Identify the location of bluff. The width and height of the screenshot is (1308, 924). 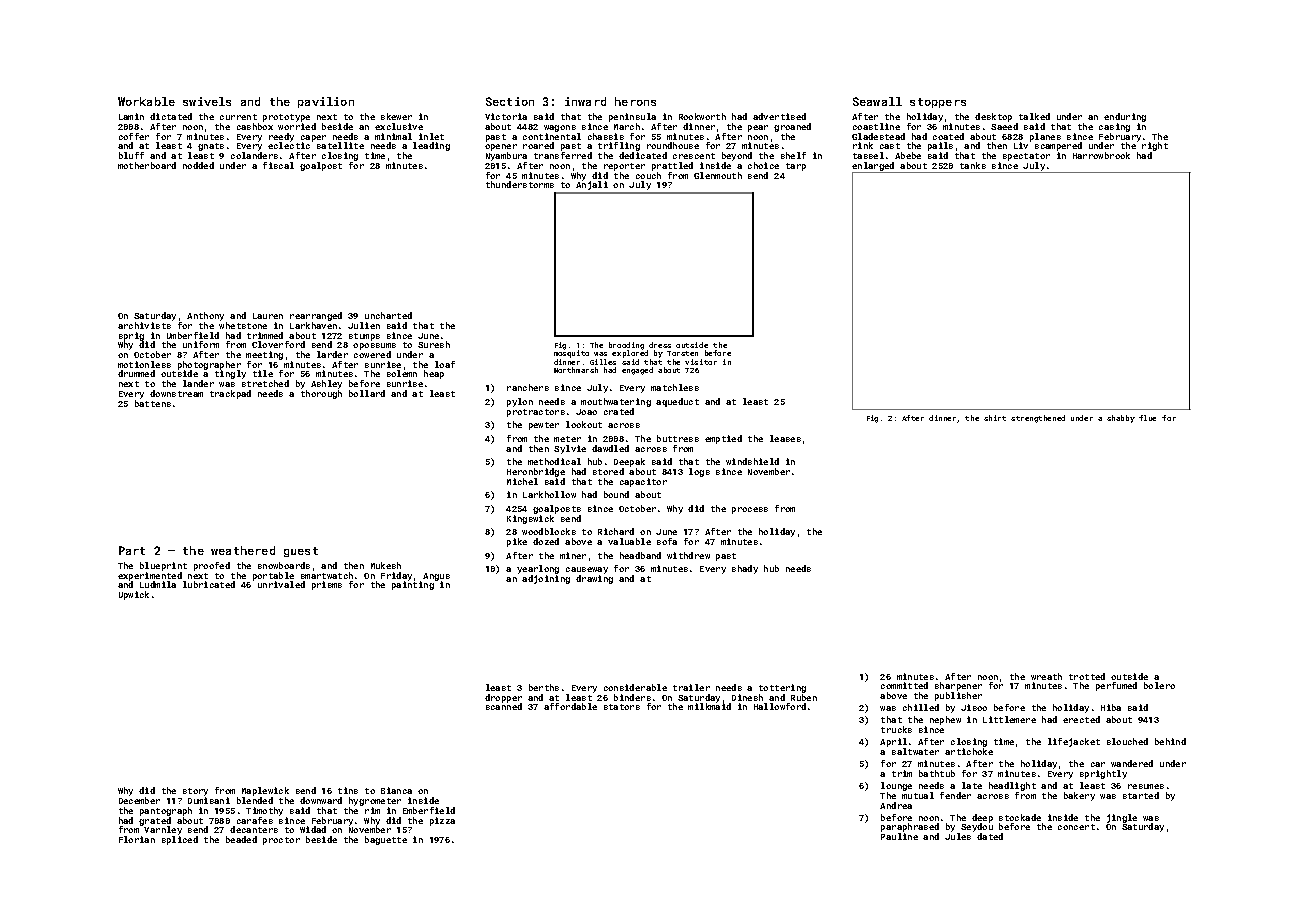
(131, 155).
